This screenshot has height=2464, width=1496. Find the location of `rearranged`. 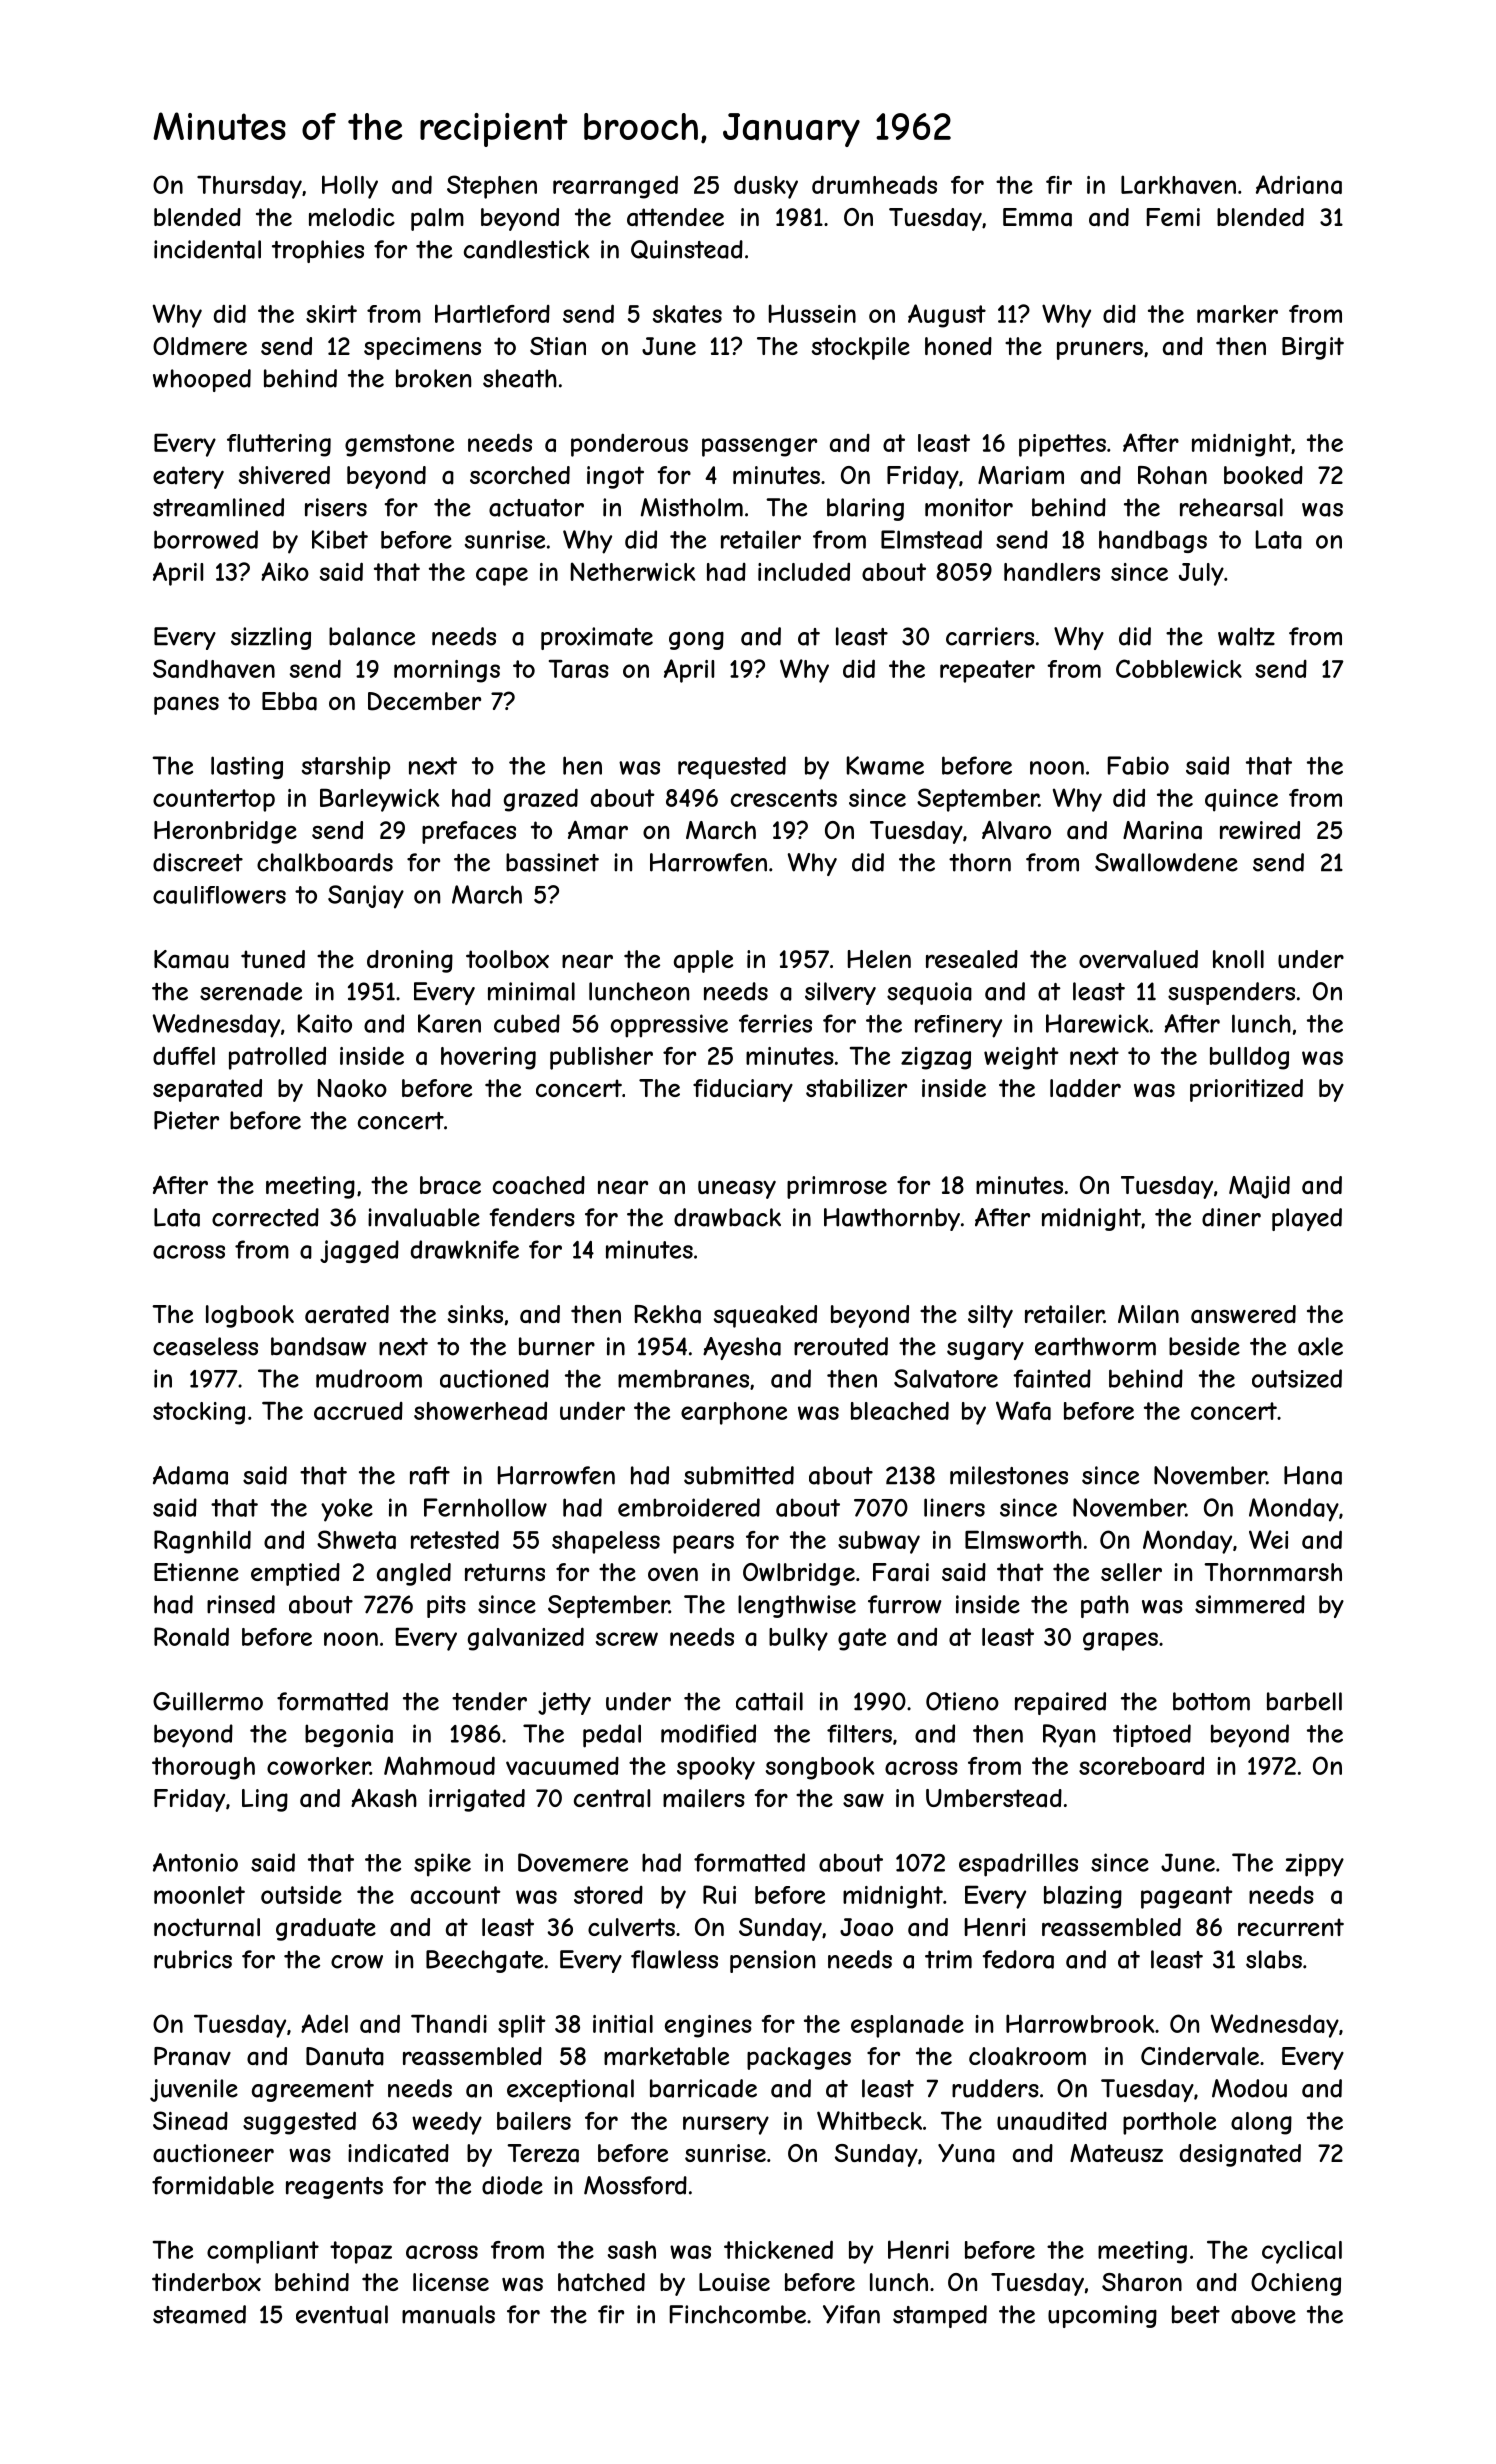

rearranged is located at coordinates (615, 187).
